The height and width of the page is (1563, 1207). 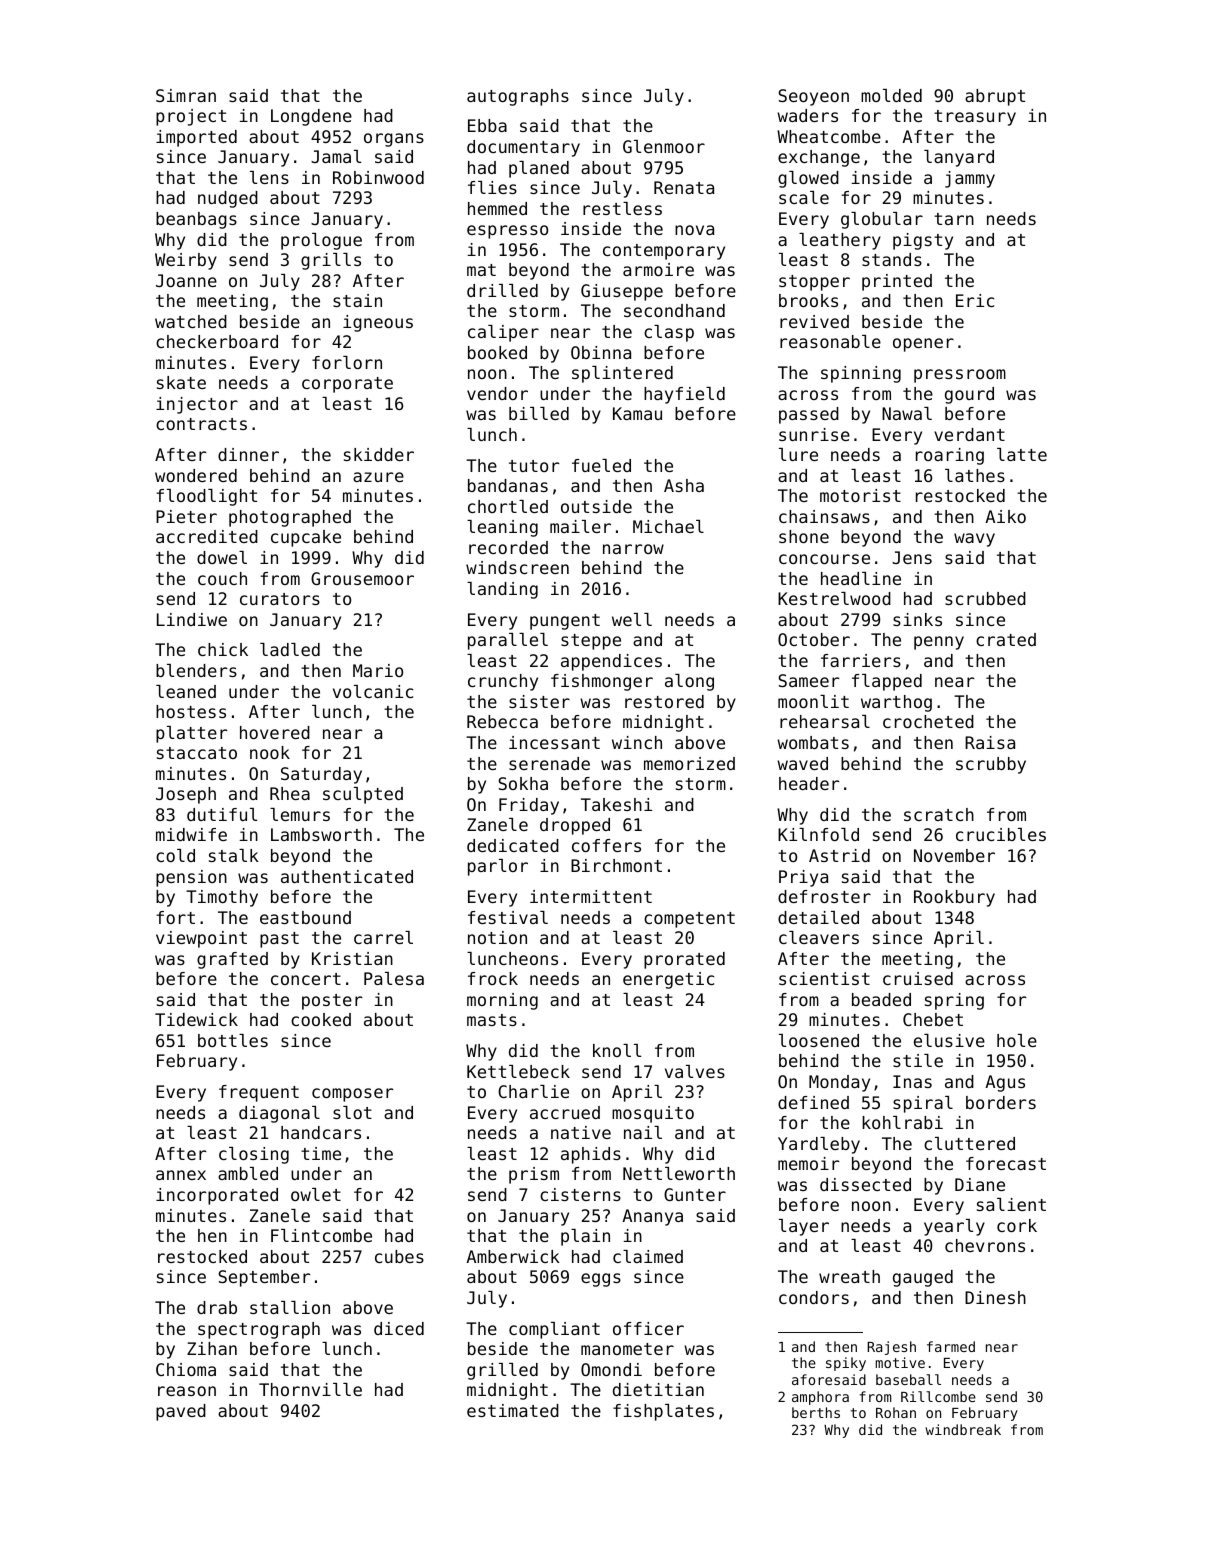 I want to click on windbreak, so click(x=963, y=1429).
